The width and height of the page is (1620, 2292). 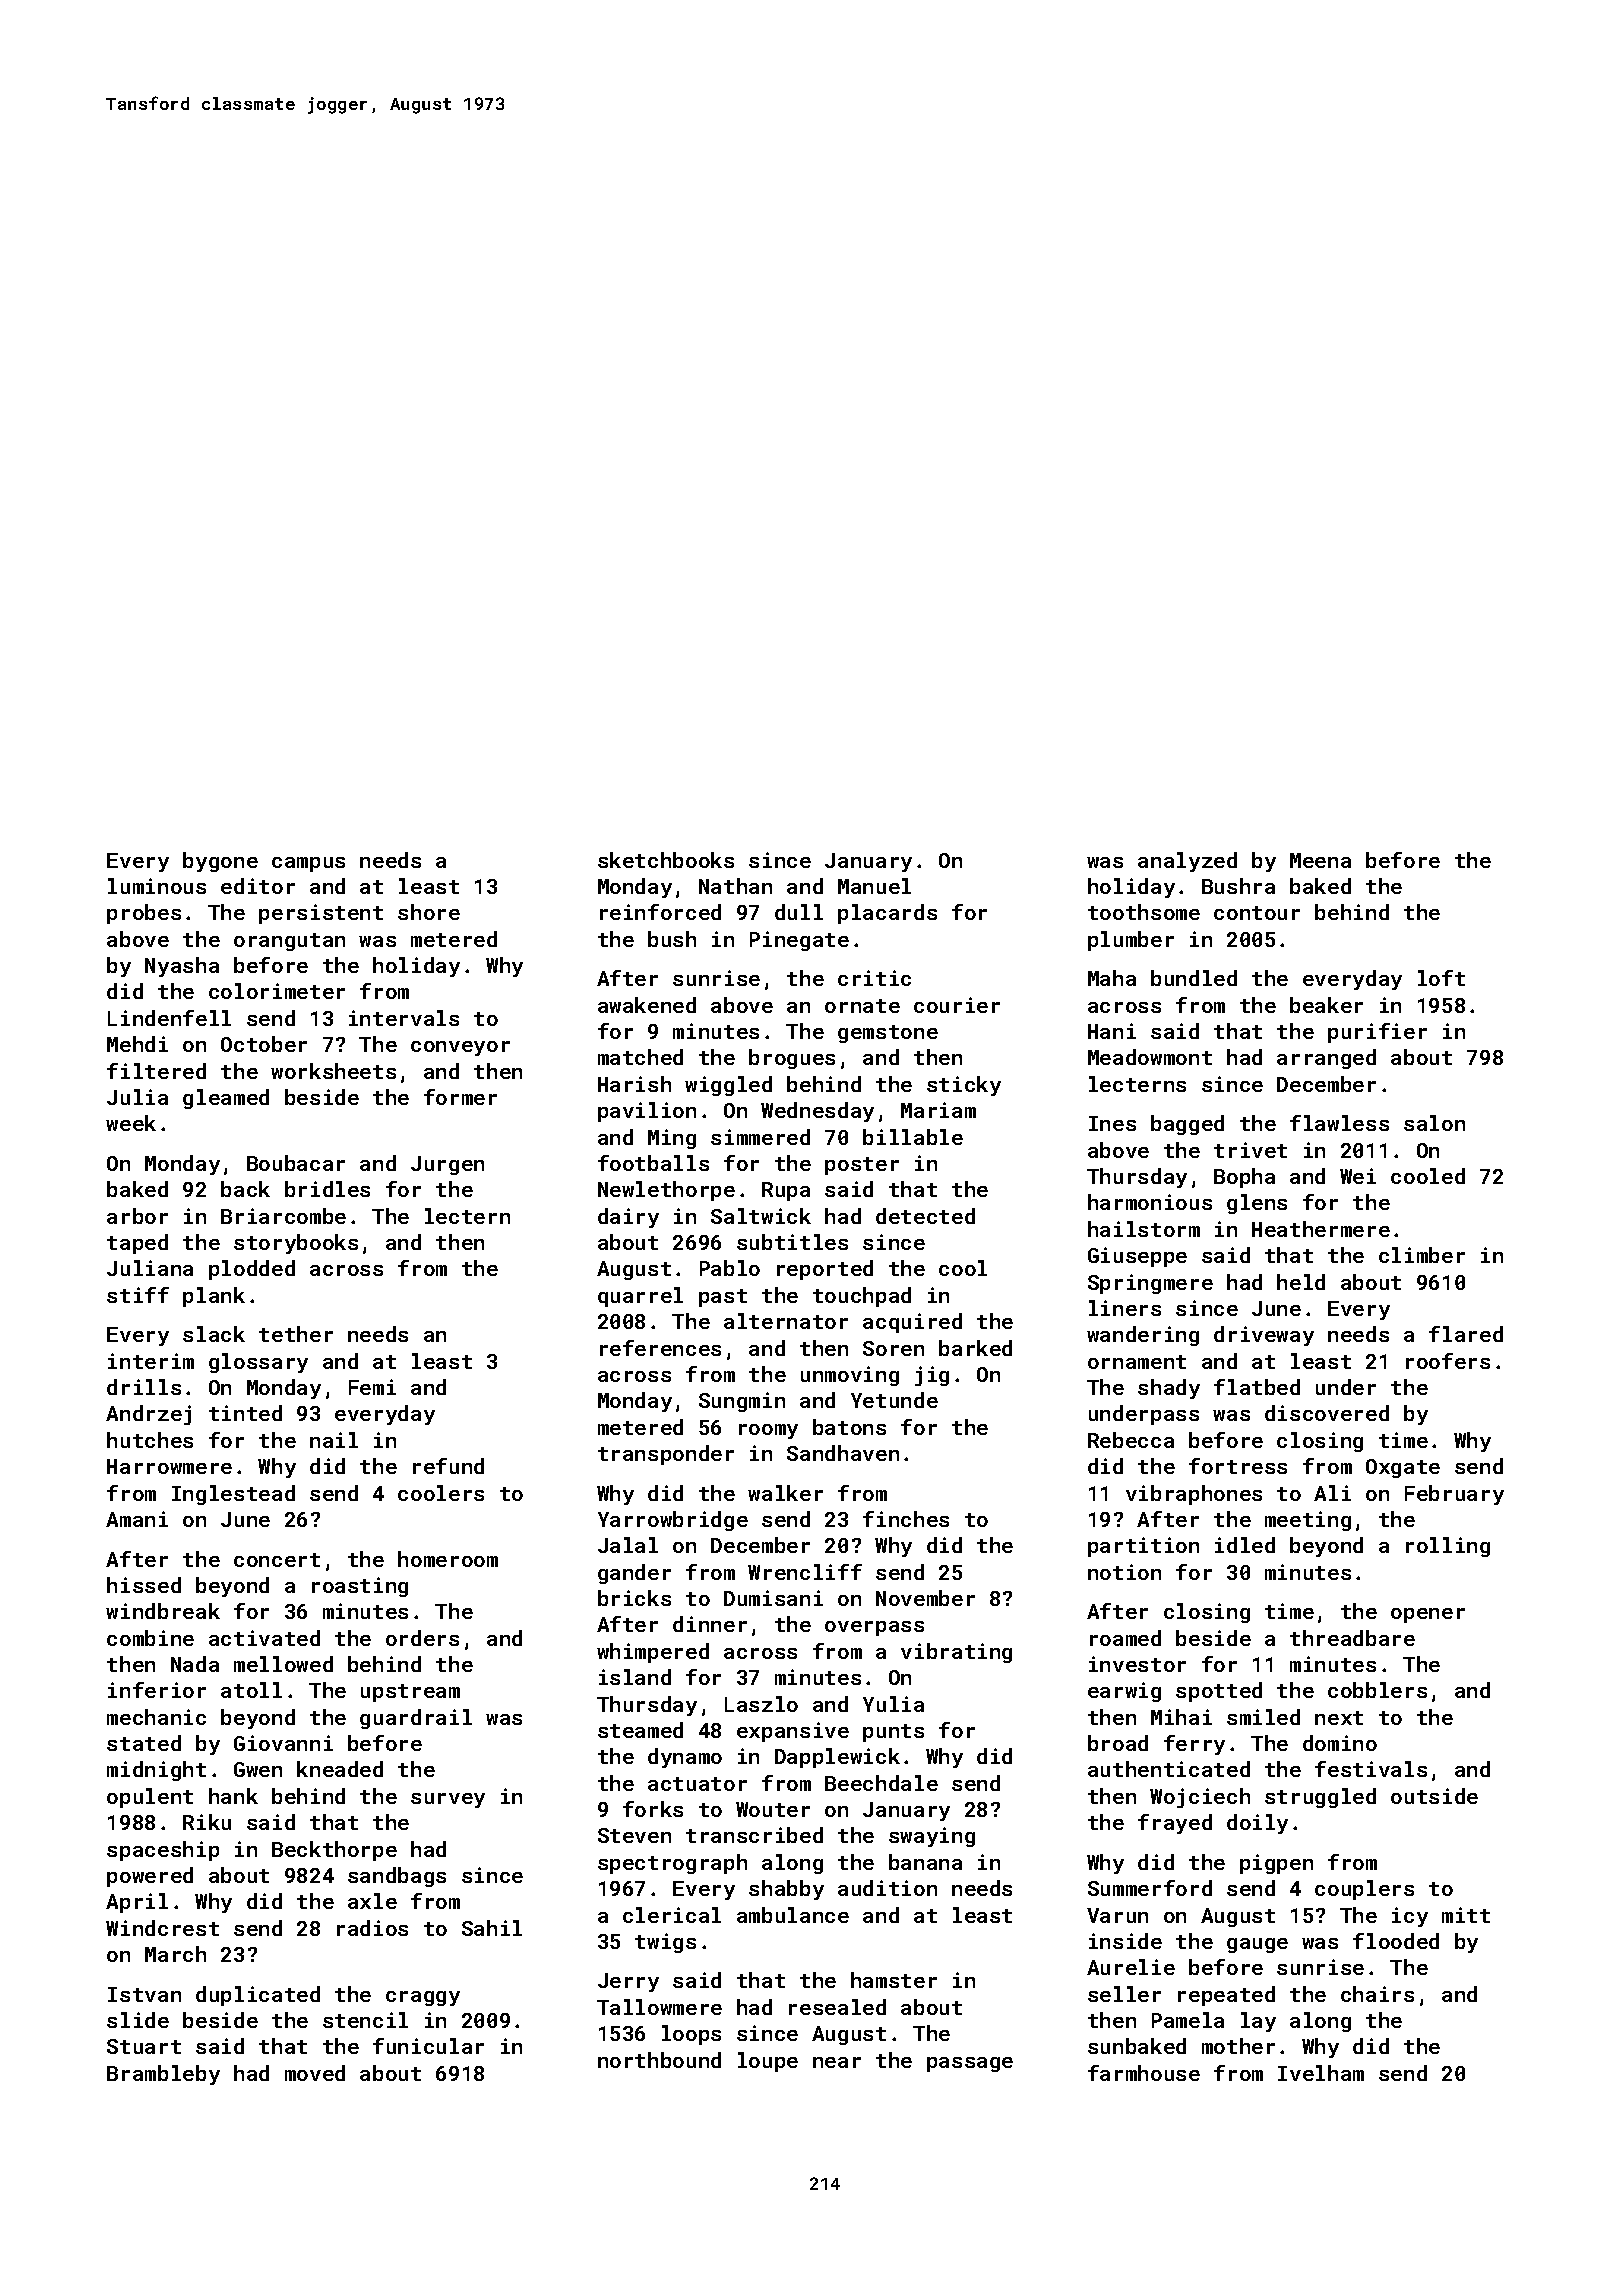 What do you see at coordinates (220, 862) in the page?
I see `bygone` at bounding box center [220, 862].
